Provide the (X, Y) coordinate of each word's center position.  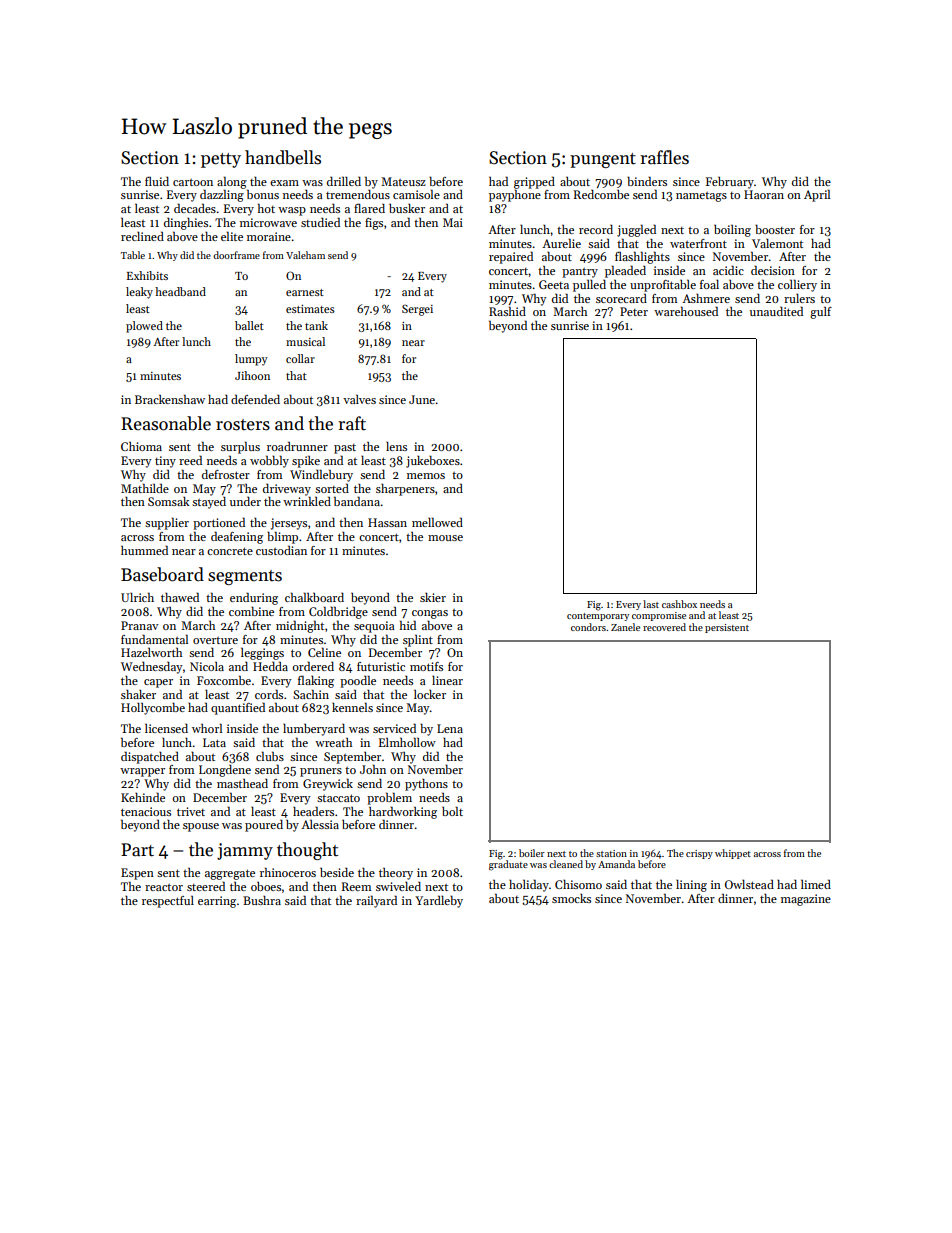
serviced (394, 728)
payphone (515, 195)
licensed (166, 728)
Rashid (507, 311)
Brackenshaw (170, 399)
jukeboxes (433, 461)
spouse (201, 827)
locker (430, 694)
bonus (263, 194)
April (817, 195)
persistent (727, 628)
